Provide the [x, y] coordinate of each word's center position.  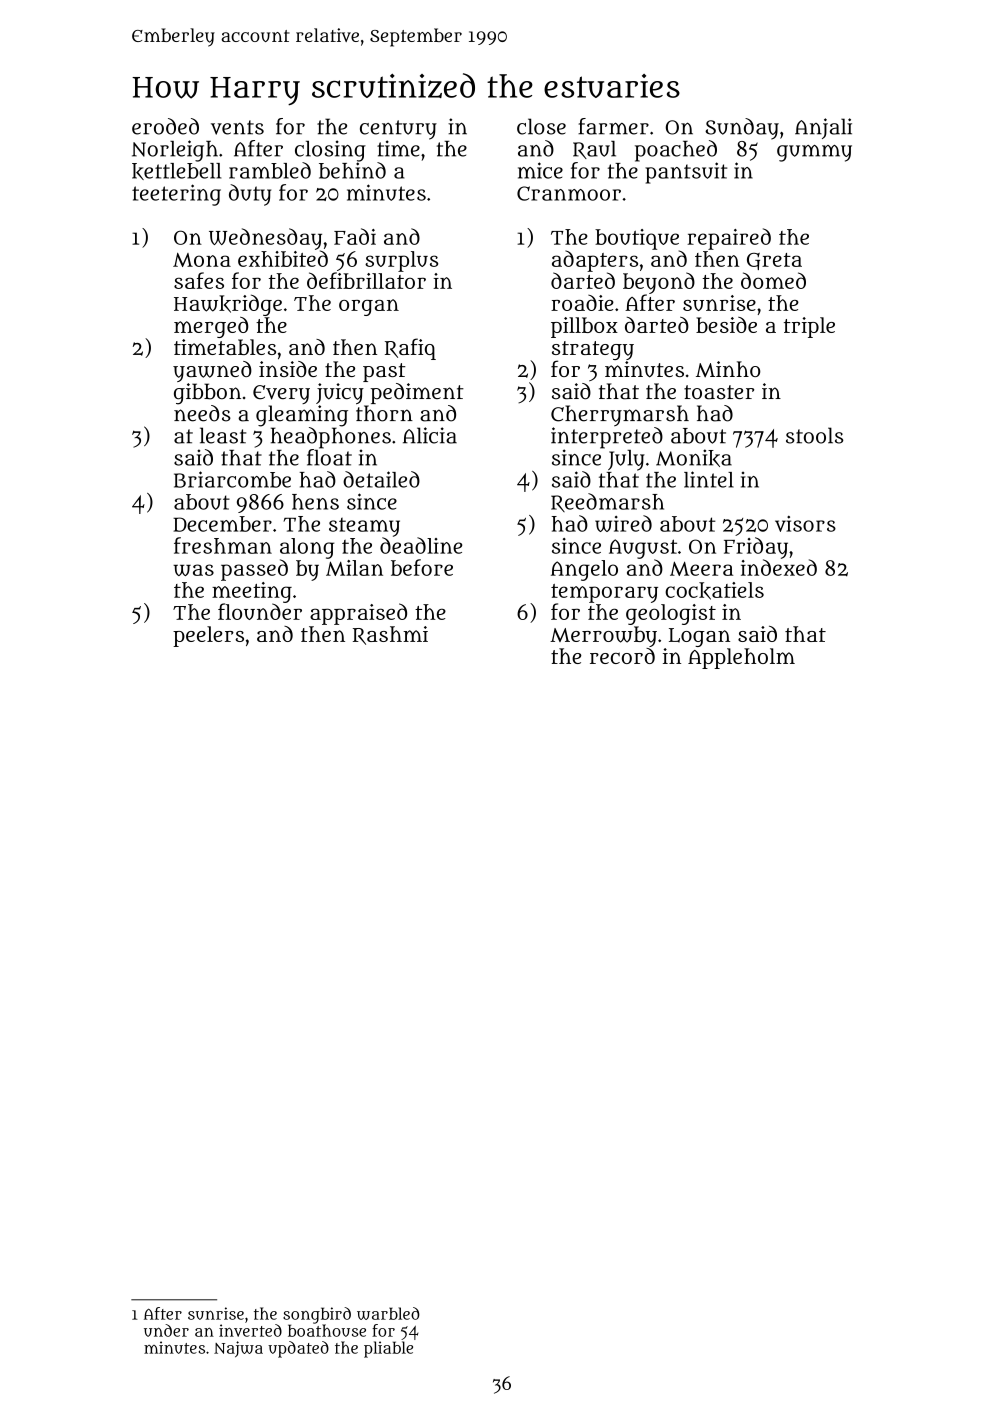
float [329, 457]
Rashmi [390, 635]
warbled [388, 1313]
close [541, 126]
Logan [699, 637]
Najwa [238, 1349]
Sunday [742, 129]
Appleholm [741, 658]
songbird [317, 1315]
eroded [165, 126]
